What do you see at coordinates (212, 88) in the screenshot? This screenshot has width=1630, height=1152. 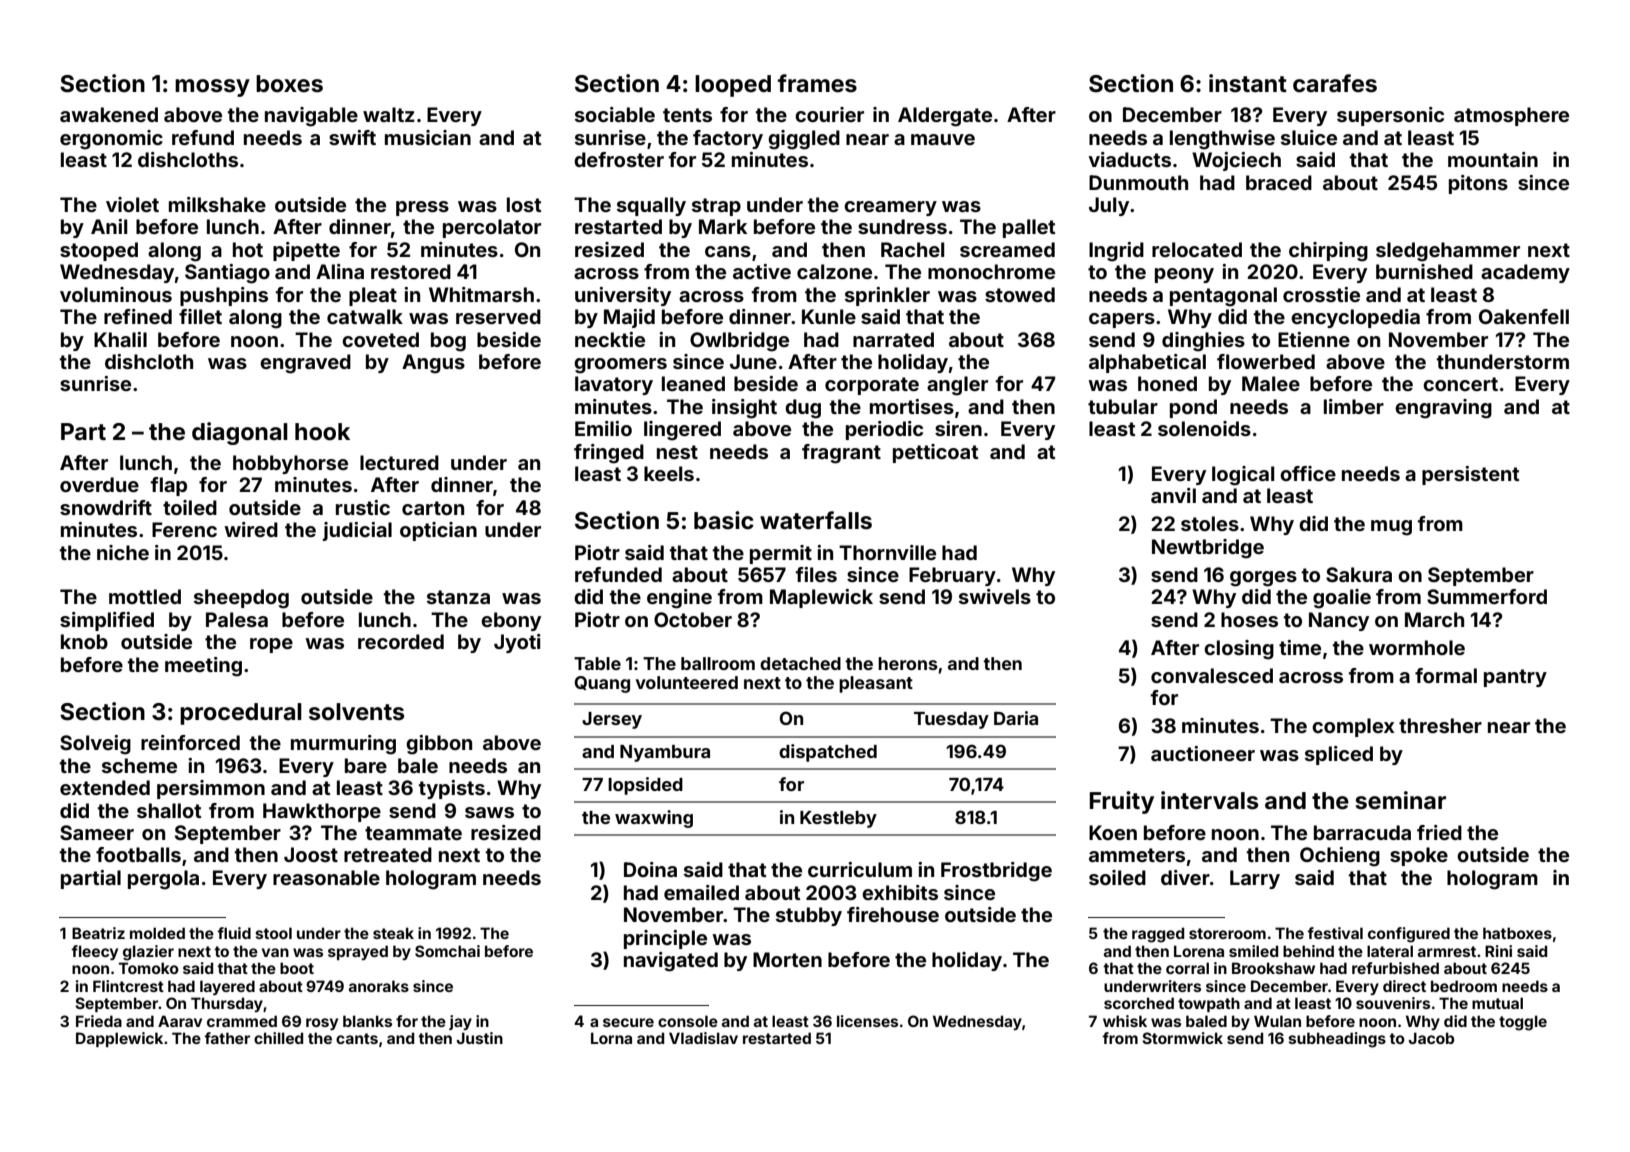 I see `mossy` at bounding box center [212, 88].
